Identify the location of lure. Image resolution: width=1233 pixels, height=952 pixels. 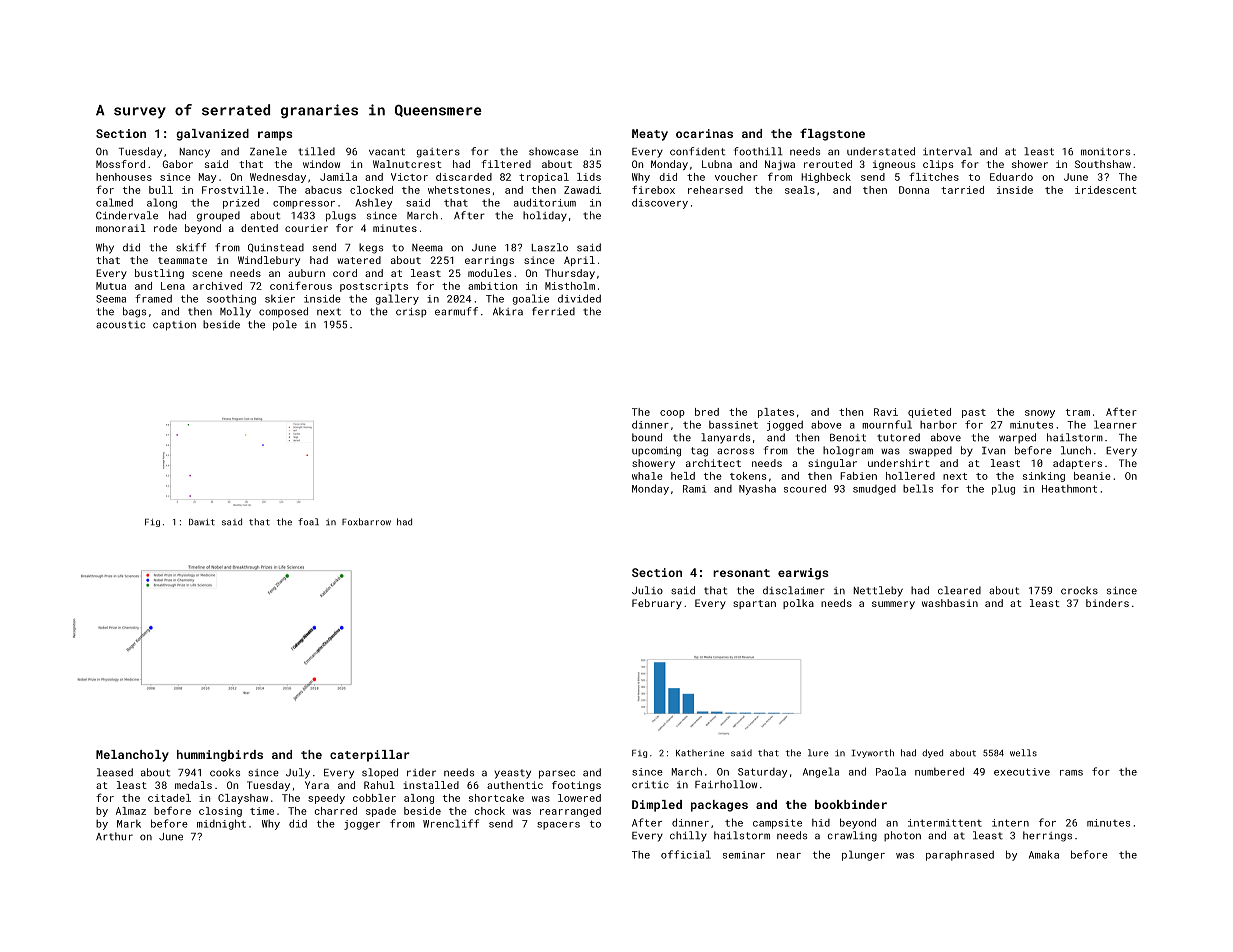
(818, 753).
